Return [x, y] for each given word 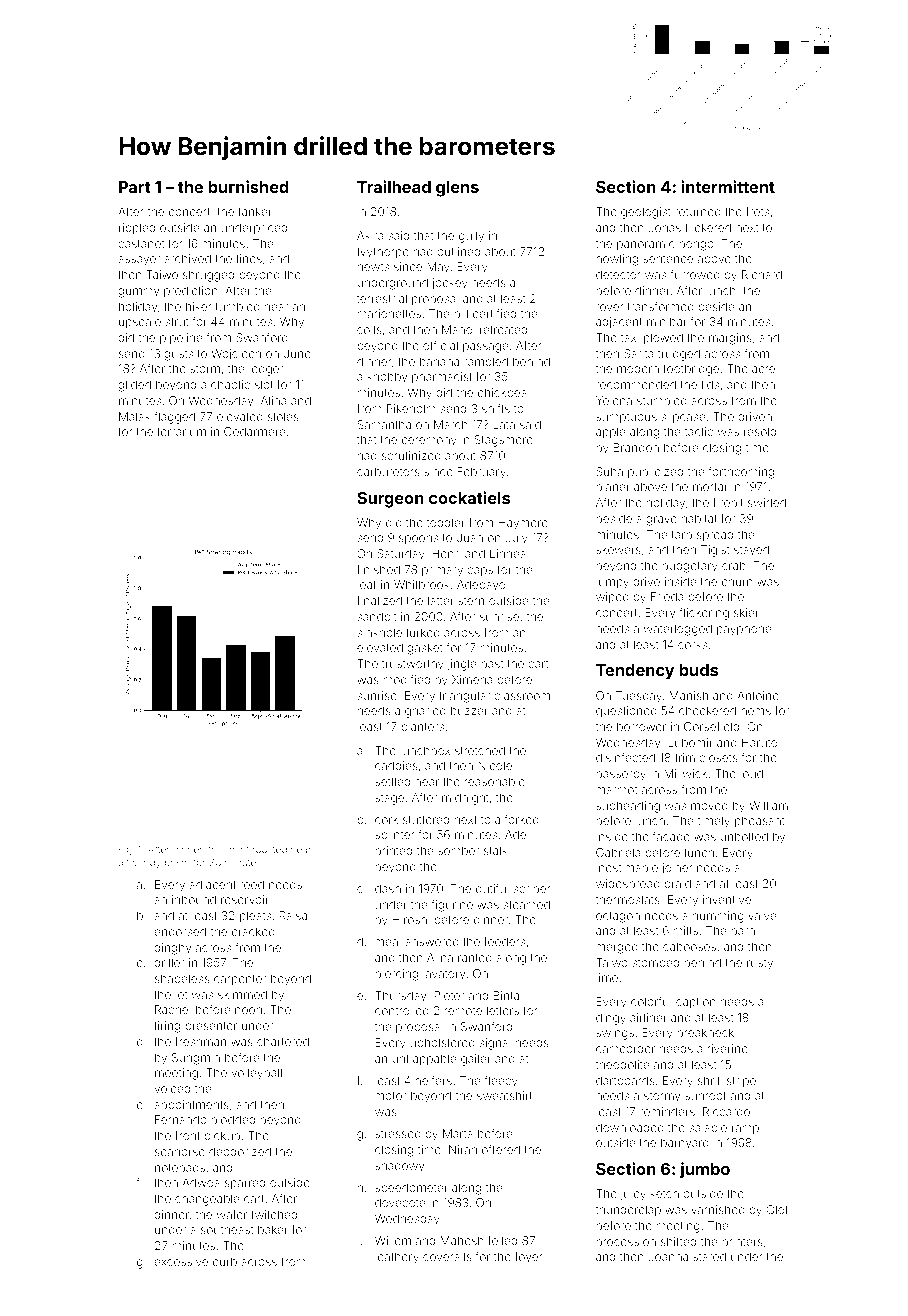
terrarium [181, 431]
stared [709, 1256]
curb [225, 1261]
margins [730, 339]
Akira [370, 235]
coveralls [447, 1256]
